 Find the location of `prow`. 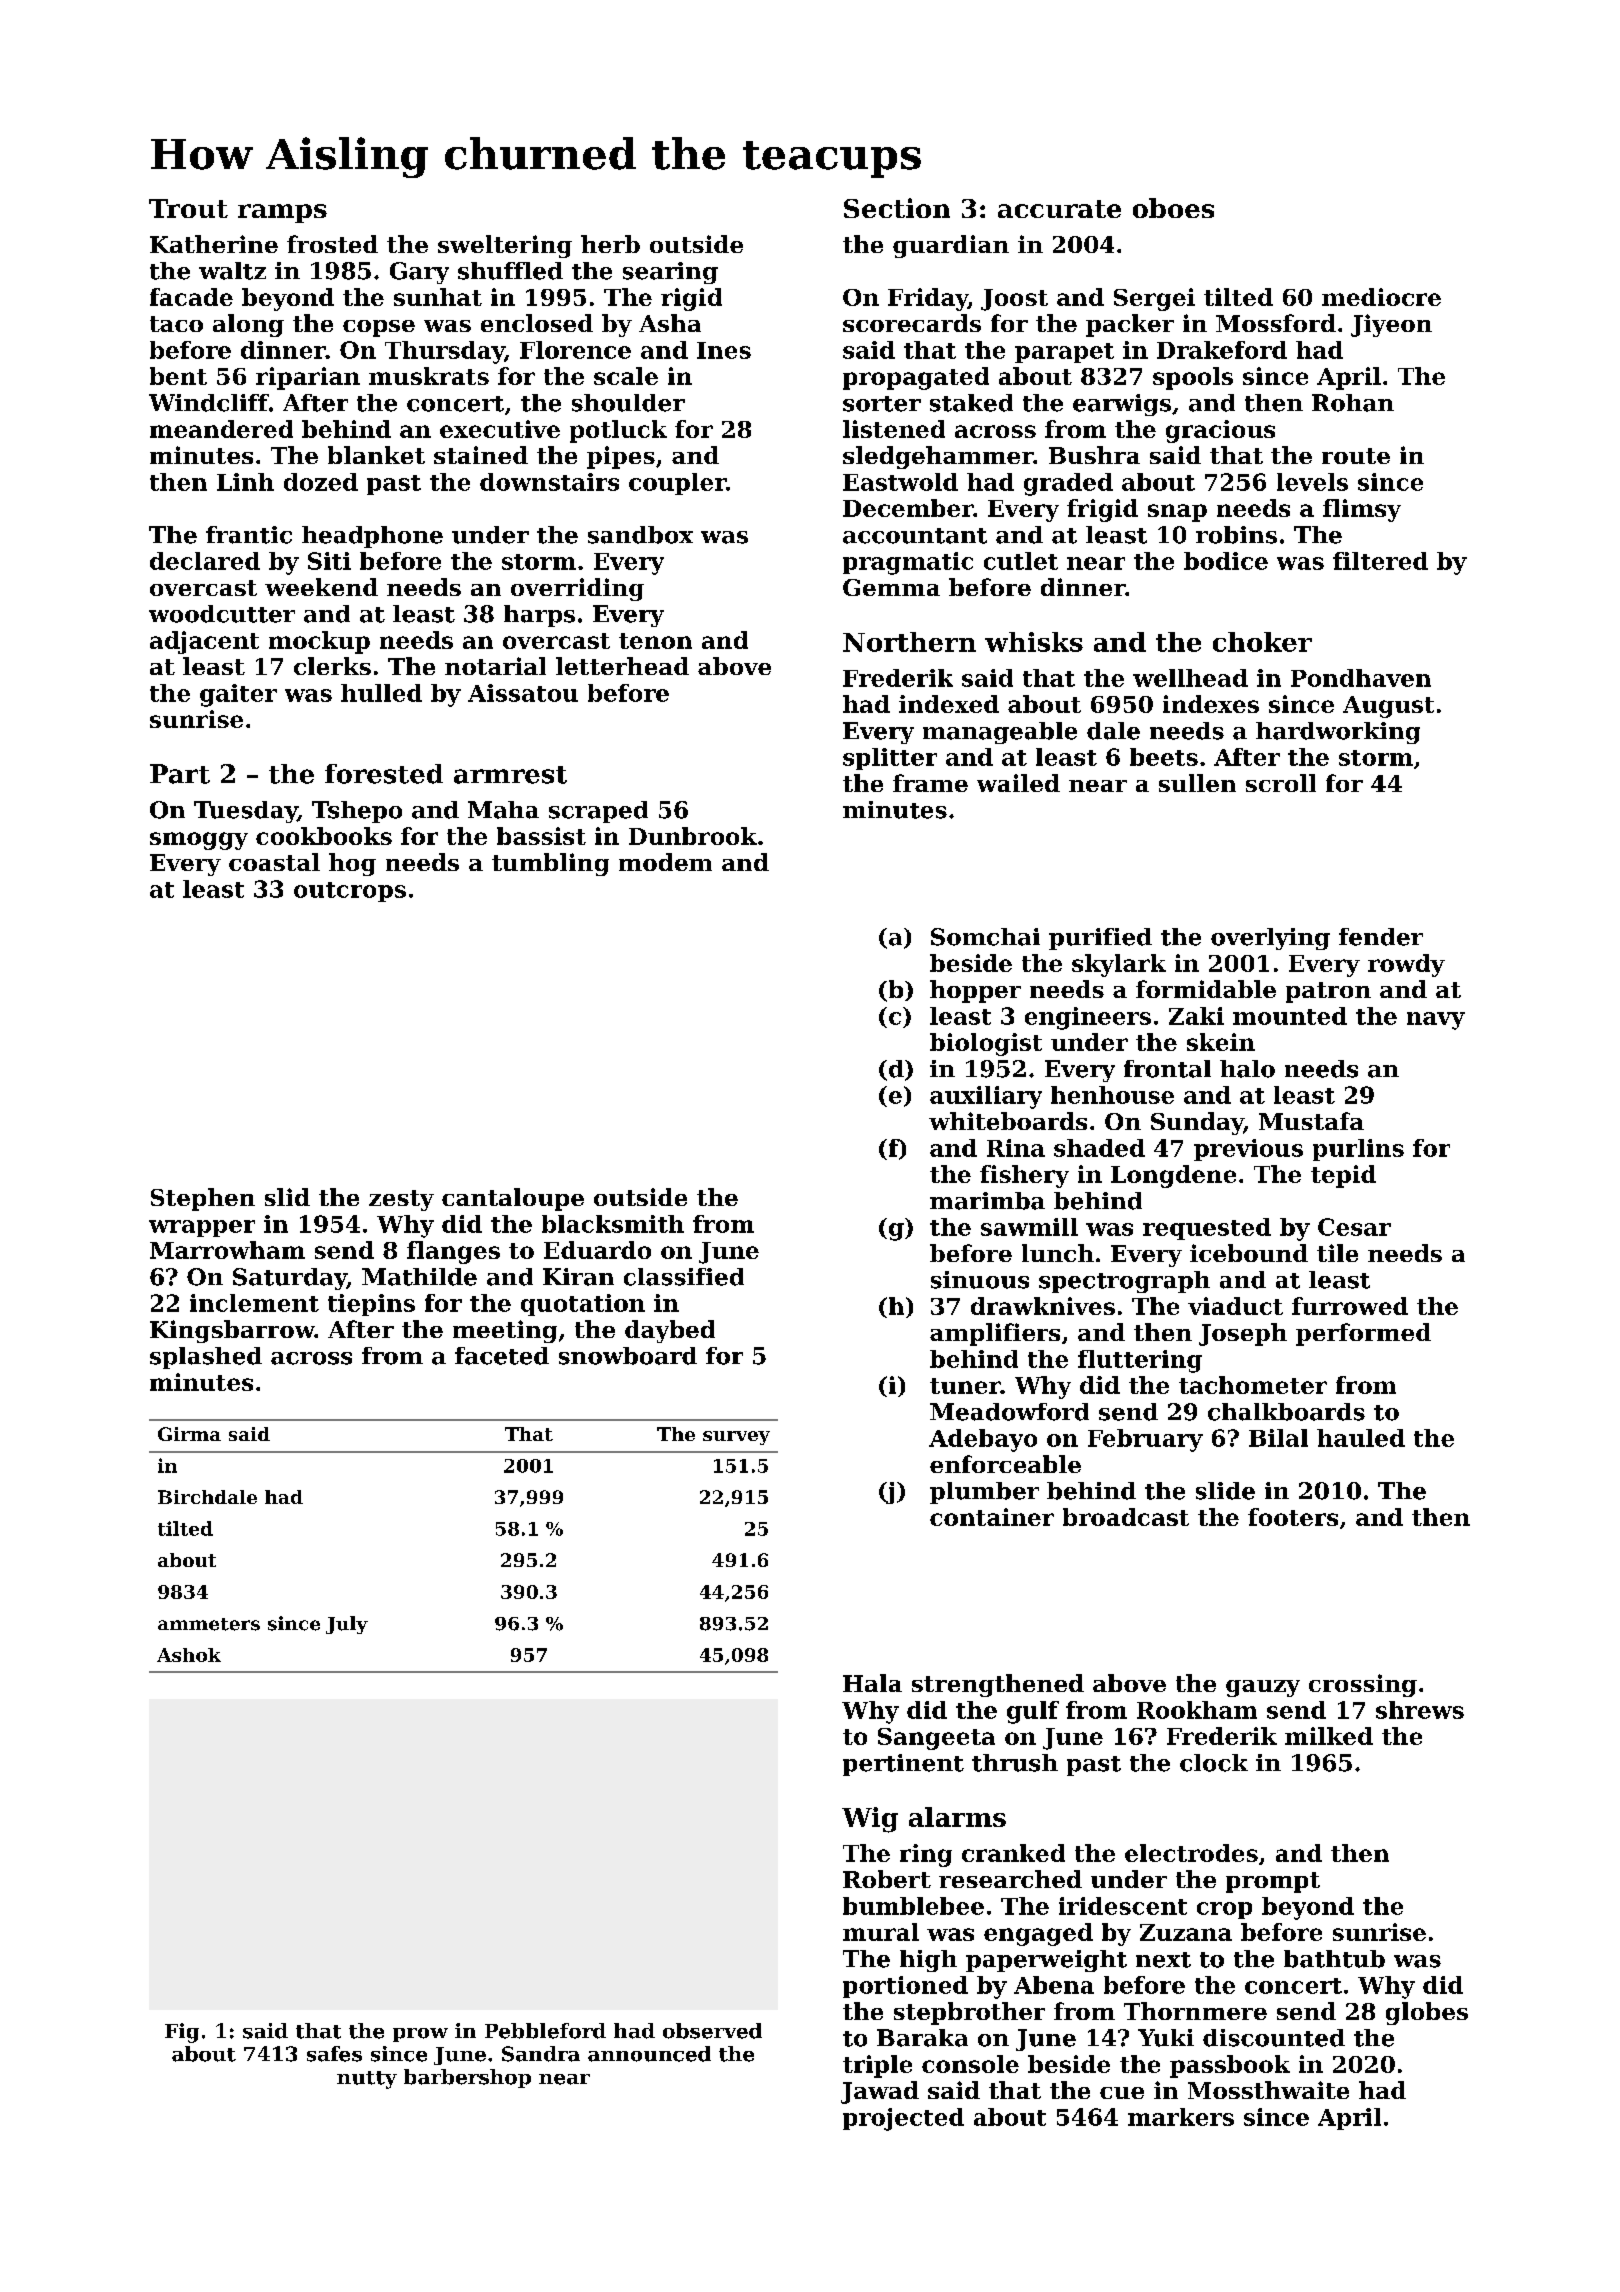

prow is located at coordinates (420, 2035).
